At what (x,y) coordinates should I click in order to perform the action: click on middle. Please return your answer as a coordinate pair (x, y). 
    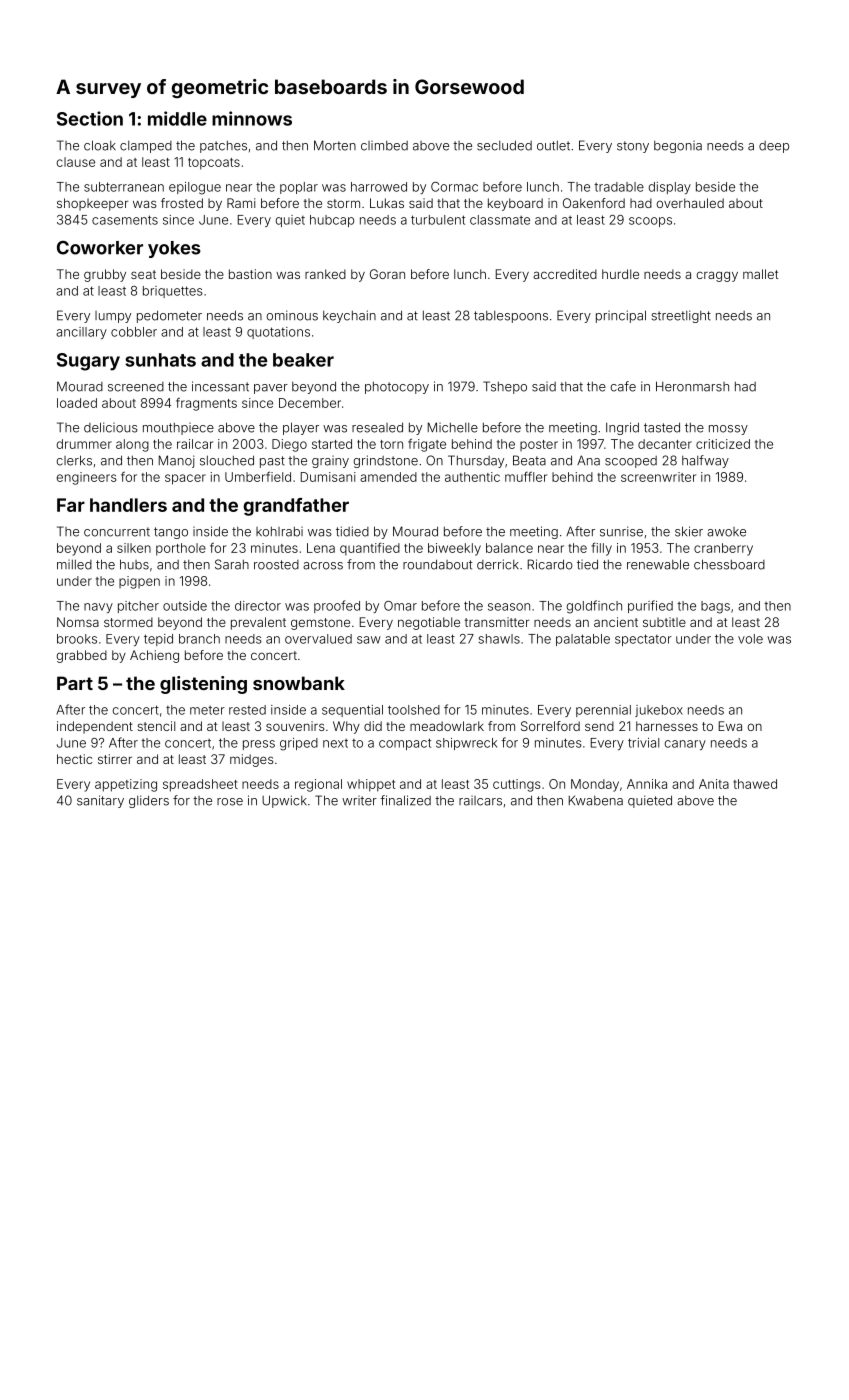
    Looking at the image, I should click on (177, 118).
